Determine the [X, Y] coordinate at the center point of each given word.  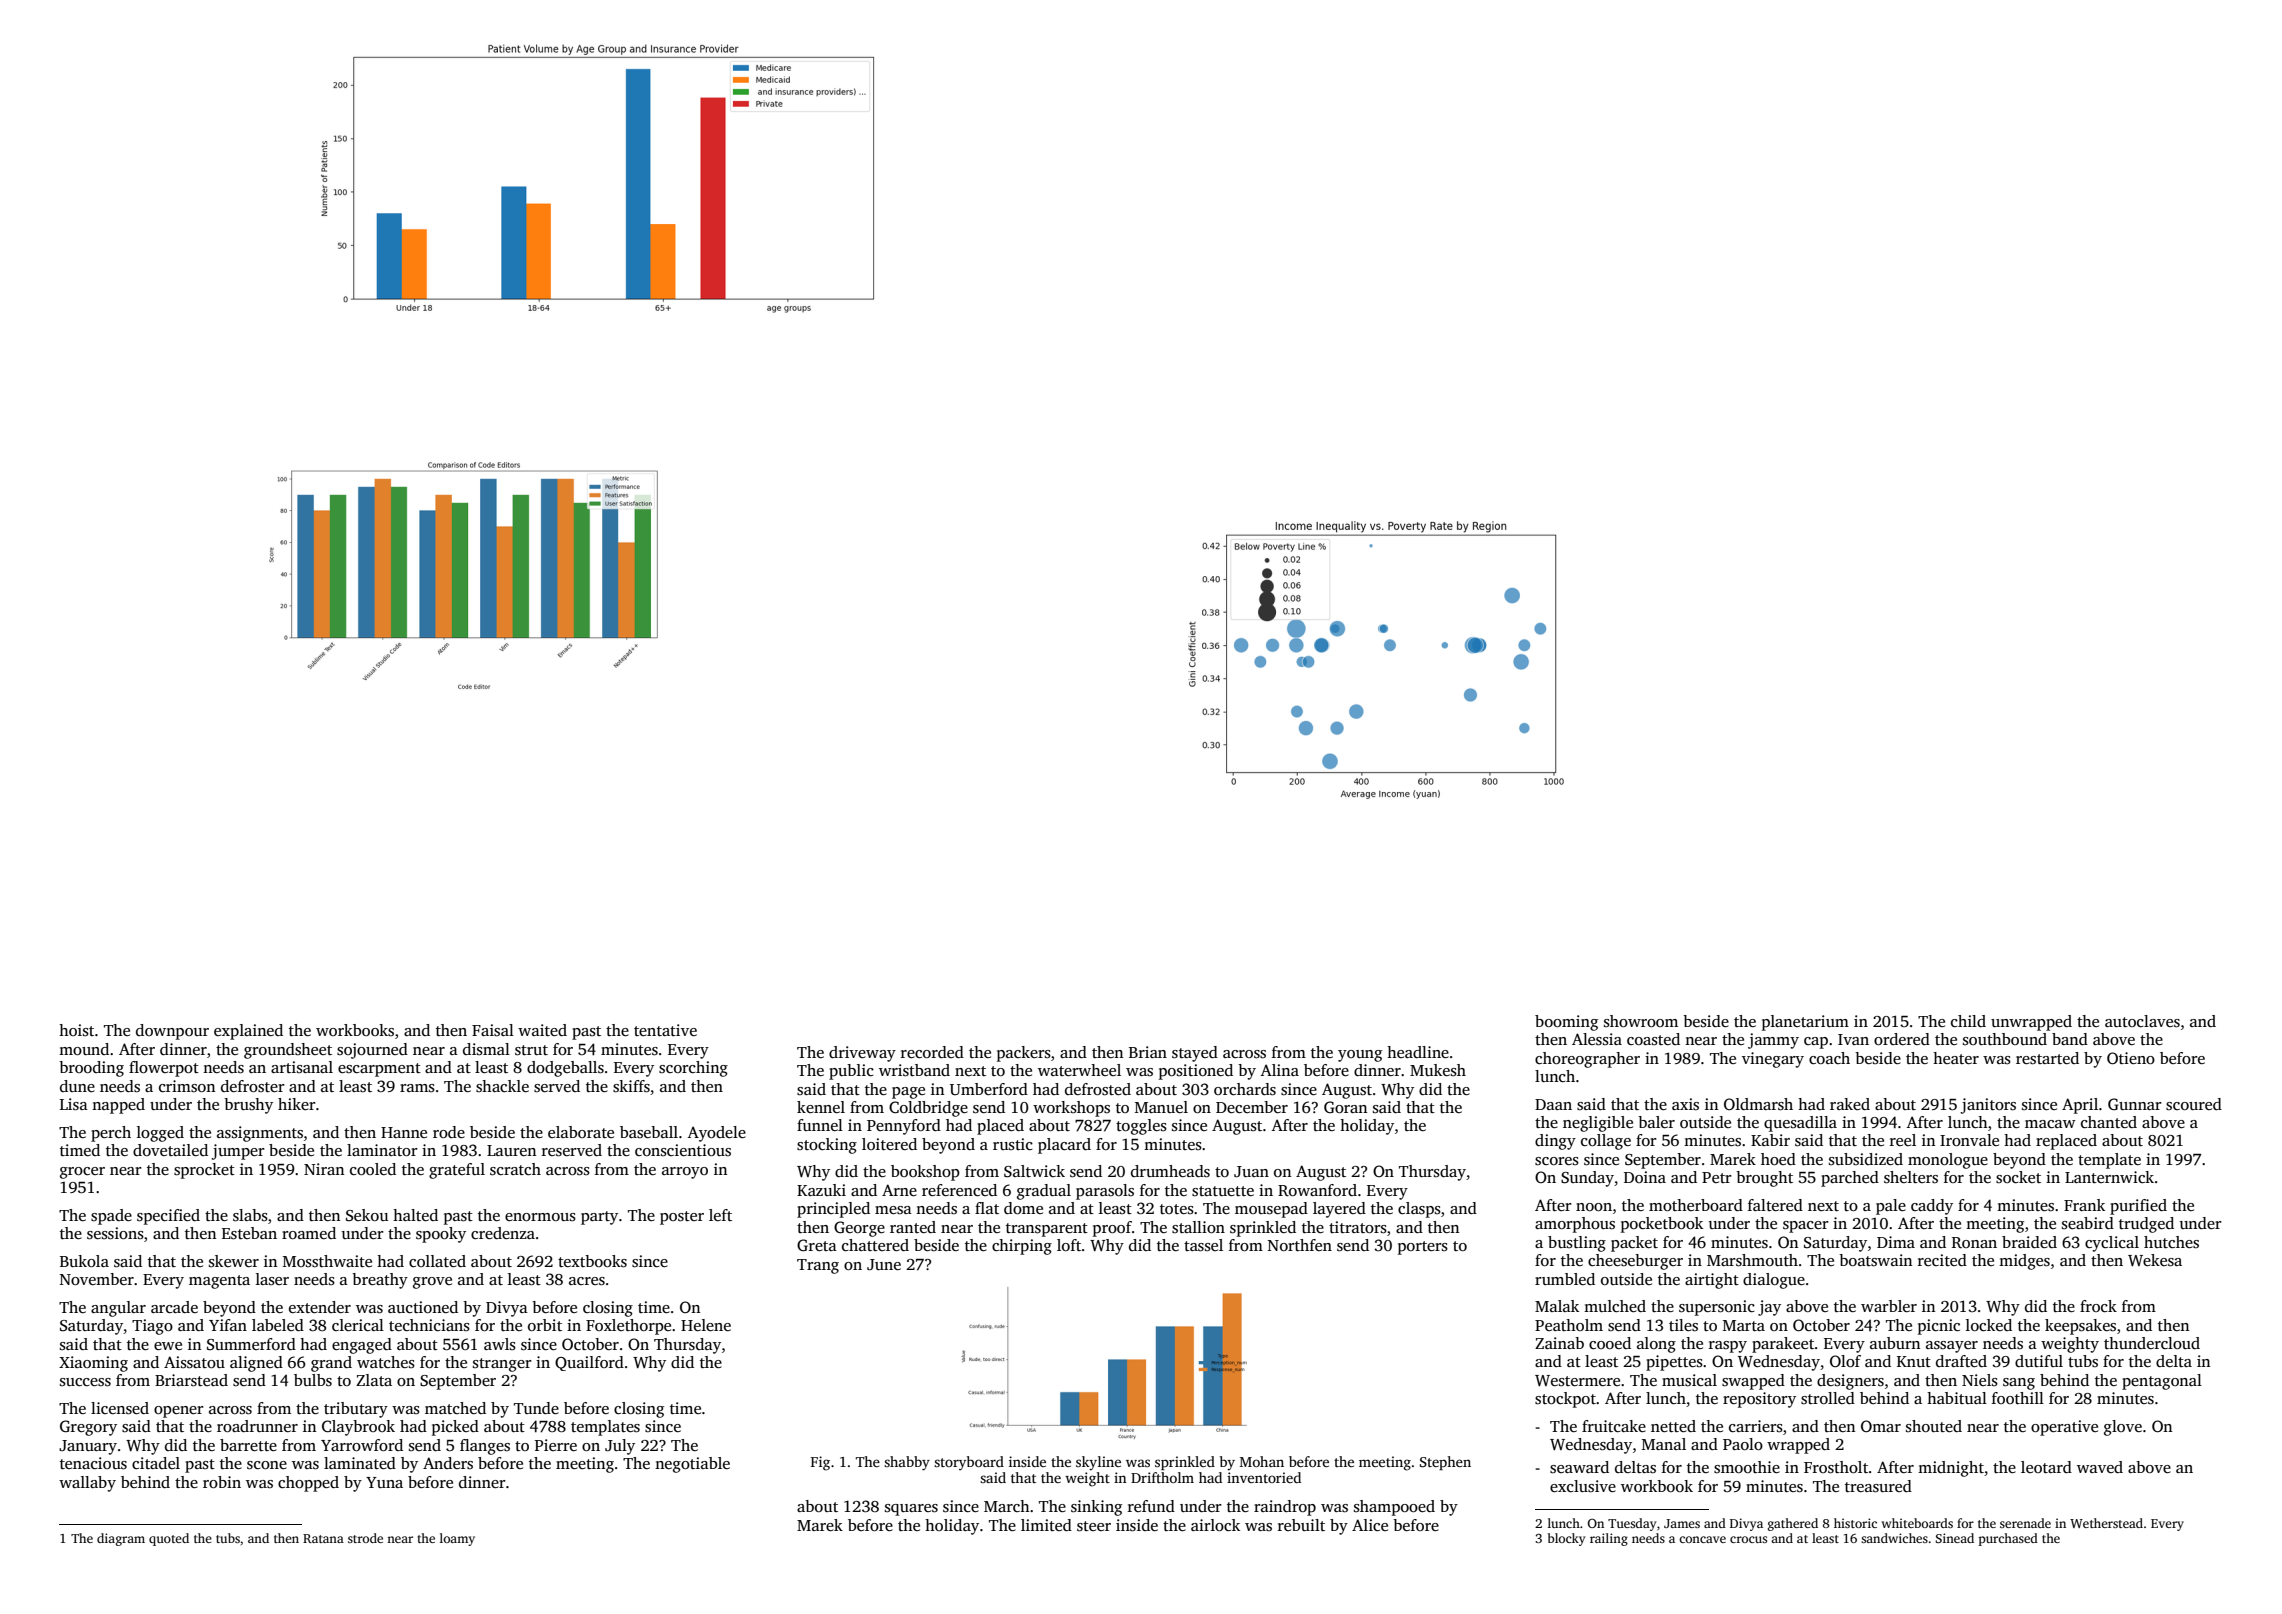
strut [531, 1050]
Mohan [1262, 1461]
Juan [1251, 1172]
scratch [515, 1169]
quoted [169, 1539]
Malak [1557, 1306]
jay [1769, 1308]
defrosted [1098, 1089]
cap [1816, 1043]
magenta [219, 1282]
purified [2138, 1207]
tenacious [93, 1463]
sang [2019, 1384]
